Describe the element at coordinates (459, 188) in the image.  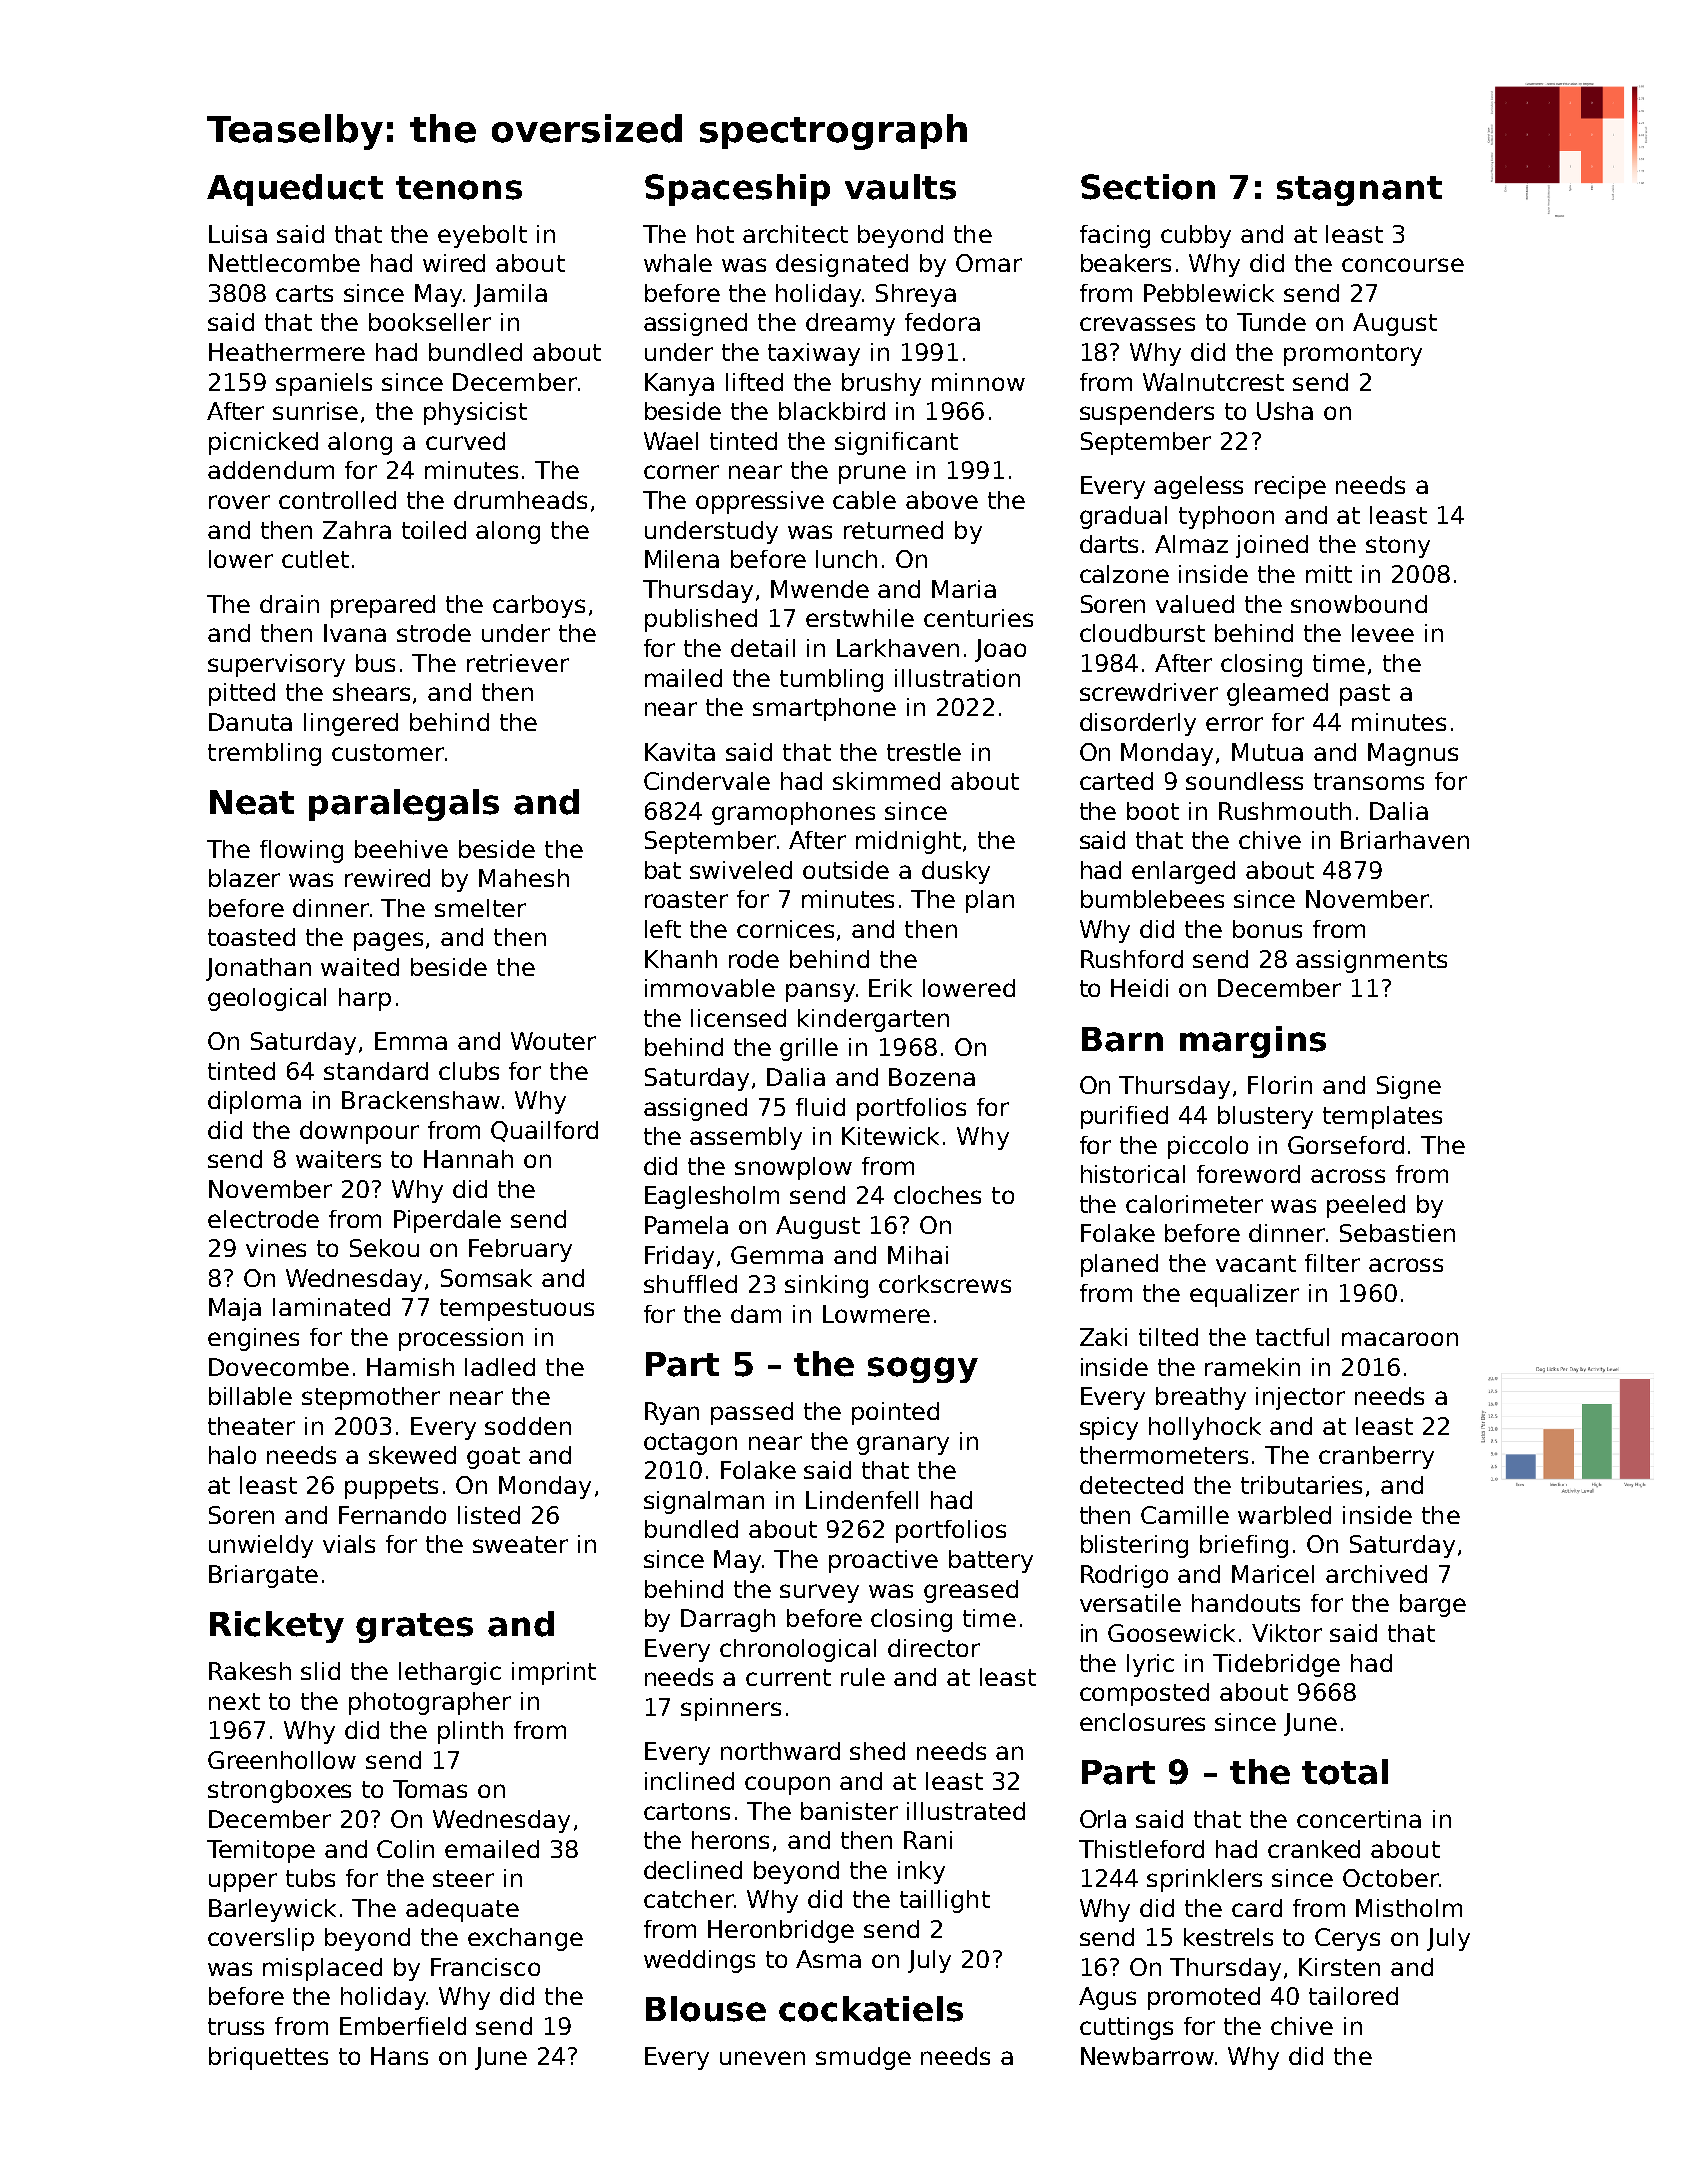
I see `tenons` at that location.
